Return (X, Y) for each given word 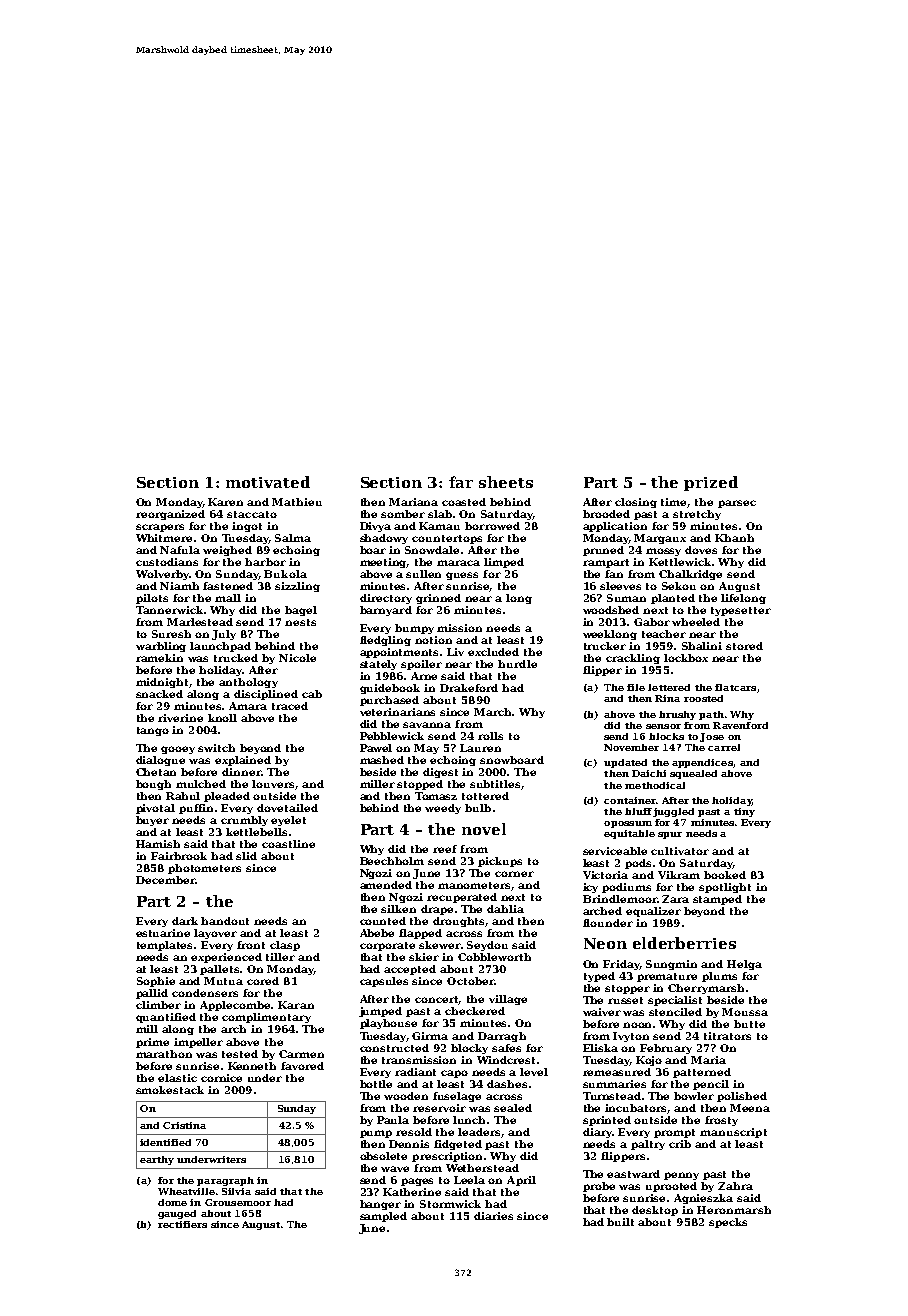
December (165, 880)
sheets (506, 482)
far (461, 482)
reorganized (170, 515)
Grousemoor (238, 1202)
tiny (744, 812)
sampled (383, 1217)
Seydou (487, 946)
